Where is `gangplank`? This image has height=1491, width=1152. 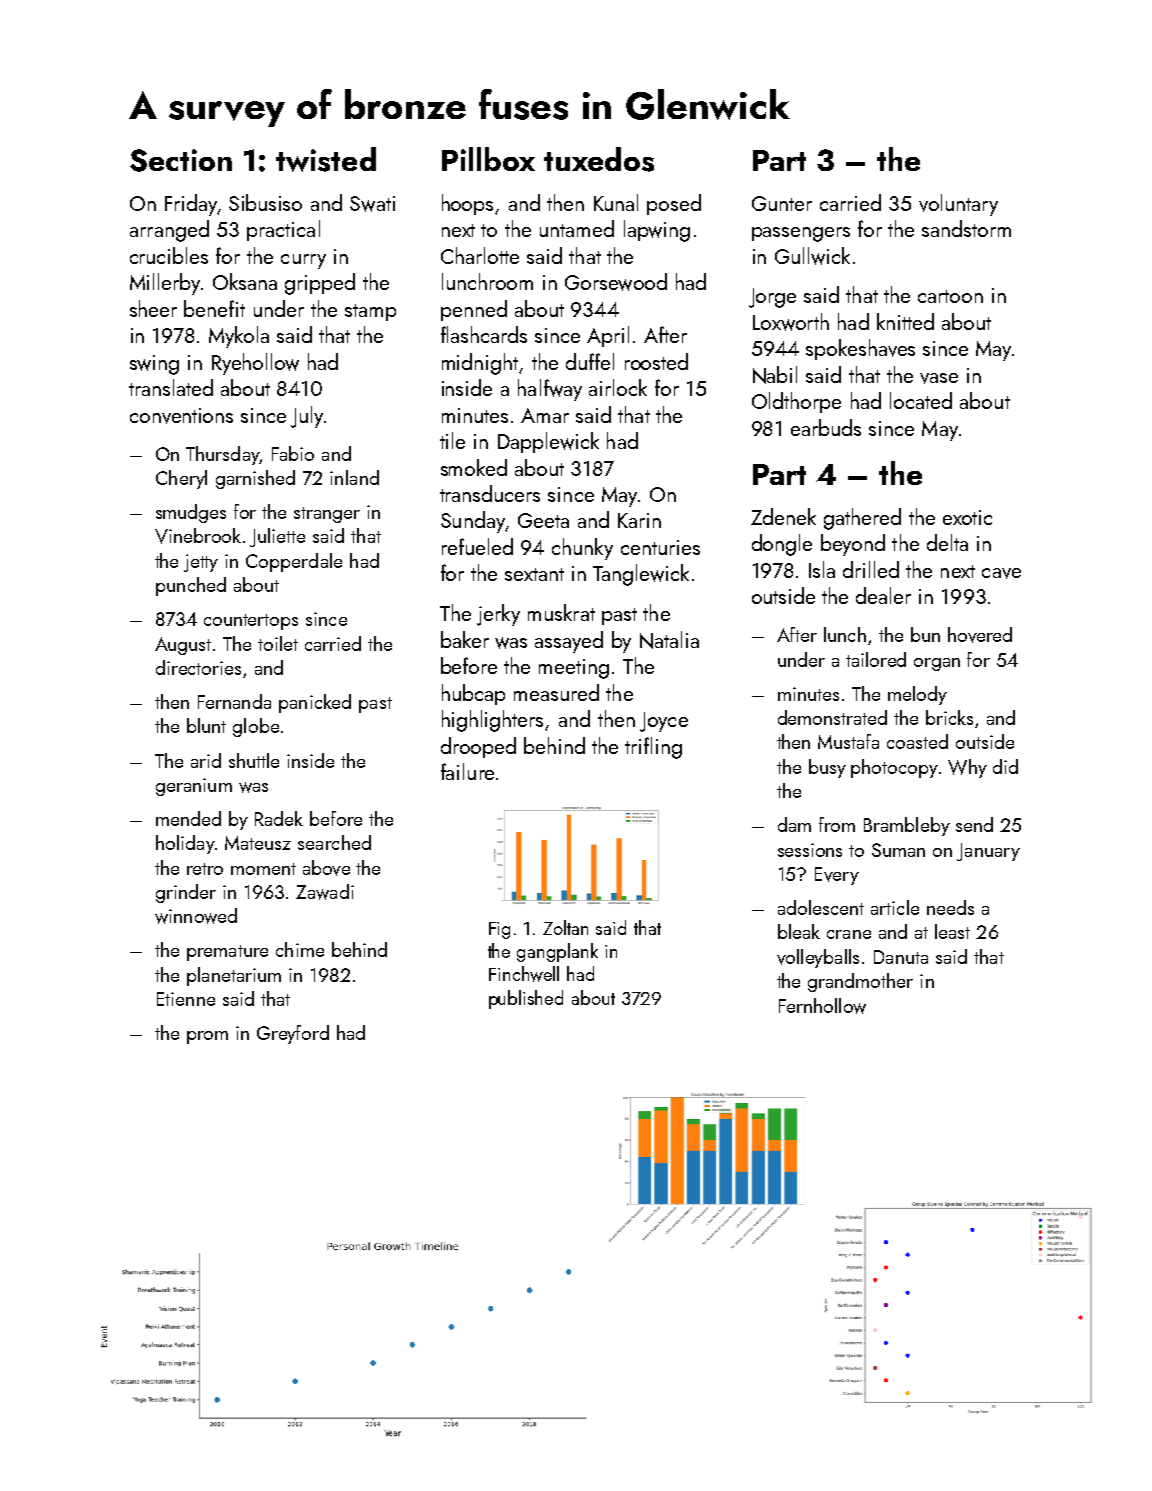 gangplank is located at coordinates (557, 952).
